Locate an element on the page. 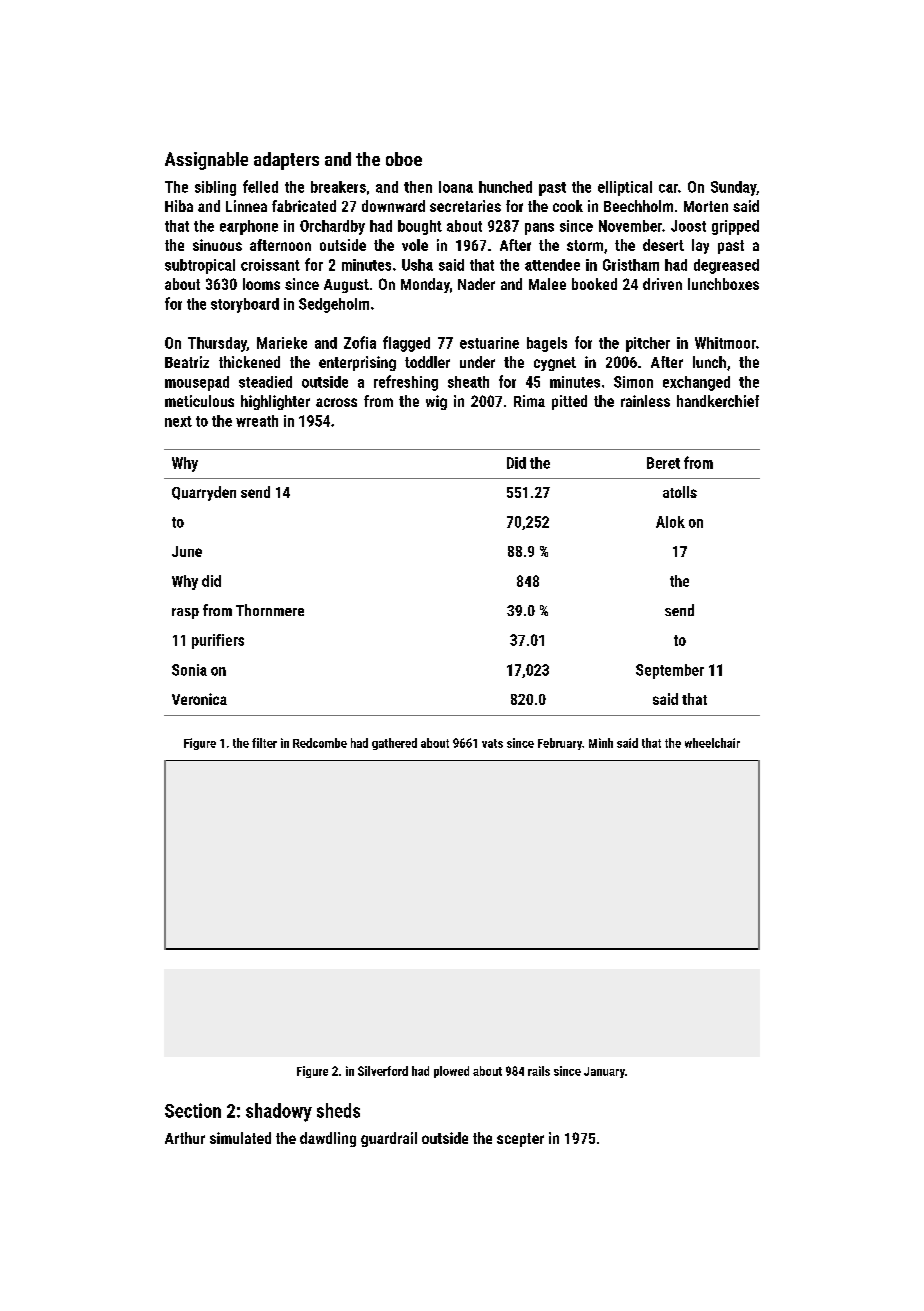 The width and height of the image is (924, 1311). Minh is located at coordinates (601, 743).
